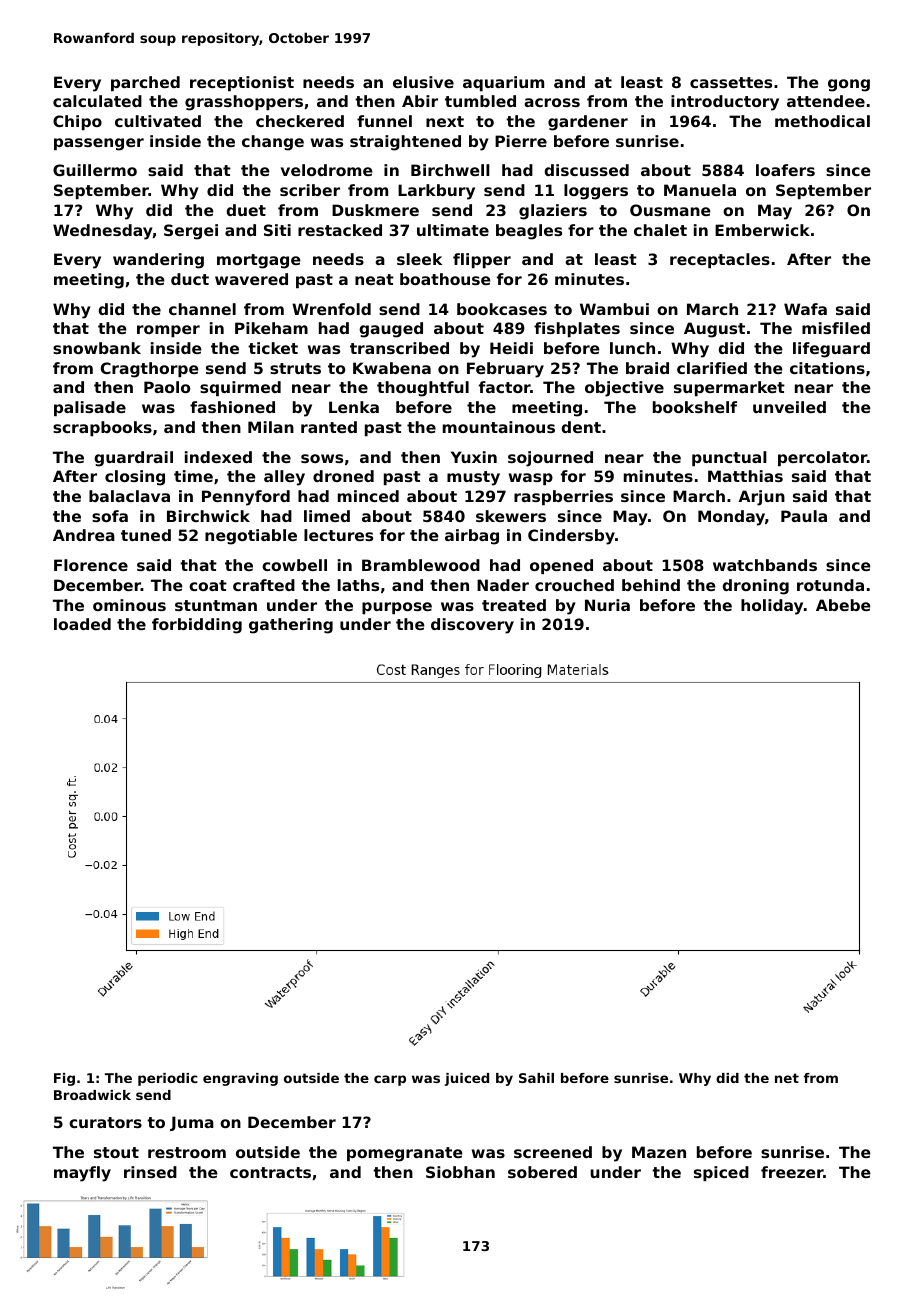  I want to click on next, so click(445, 121).
